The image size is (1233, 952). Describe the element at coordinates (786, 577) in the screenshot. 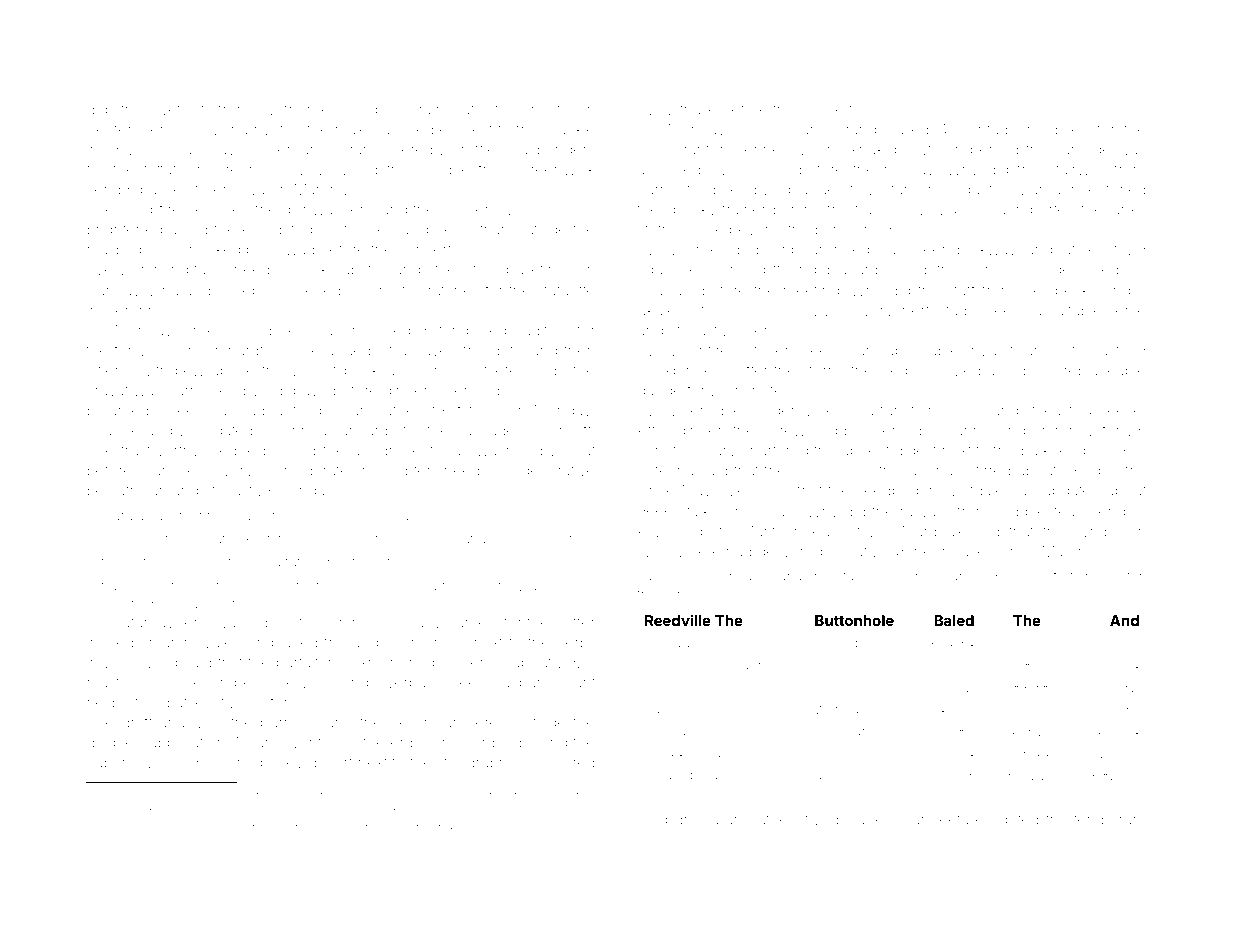

I see `Ioana` at that location.
